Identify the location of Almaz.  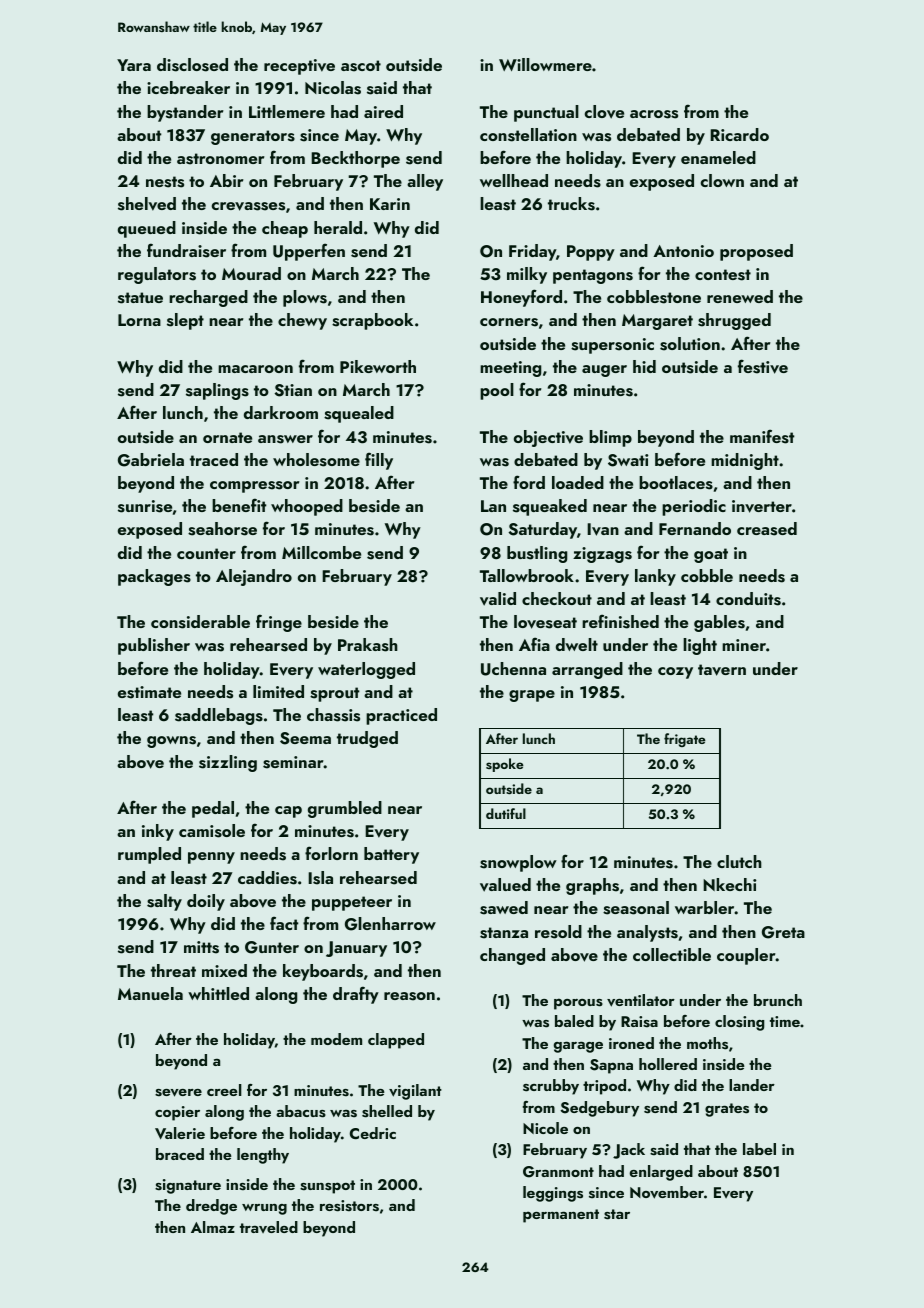
(213, 1227).
